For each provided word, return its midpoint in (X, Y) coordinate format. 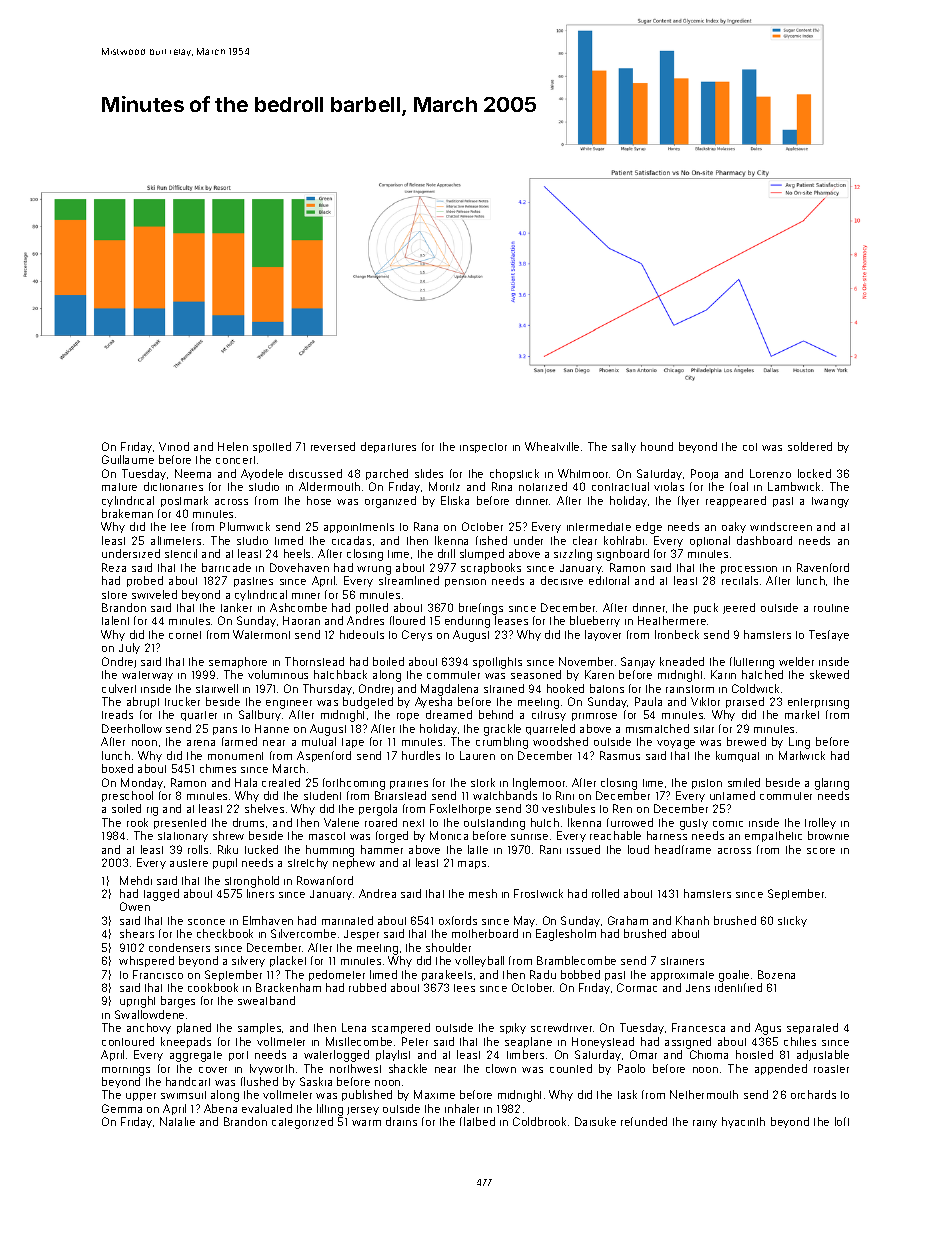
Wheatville (552, 446)
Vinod (174, 446)
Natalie (177, 1121)
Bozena (776, 974)
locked (814, 473)
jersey (363, 1111)
